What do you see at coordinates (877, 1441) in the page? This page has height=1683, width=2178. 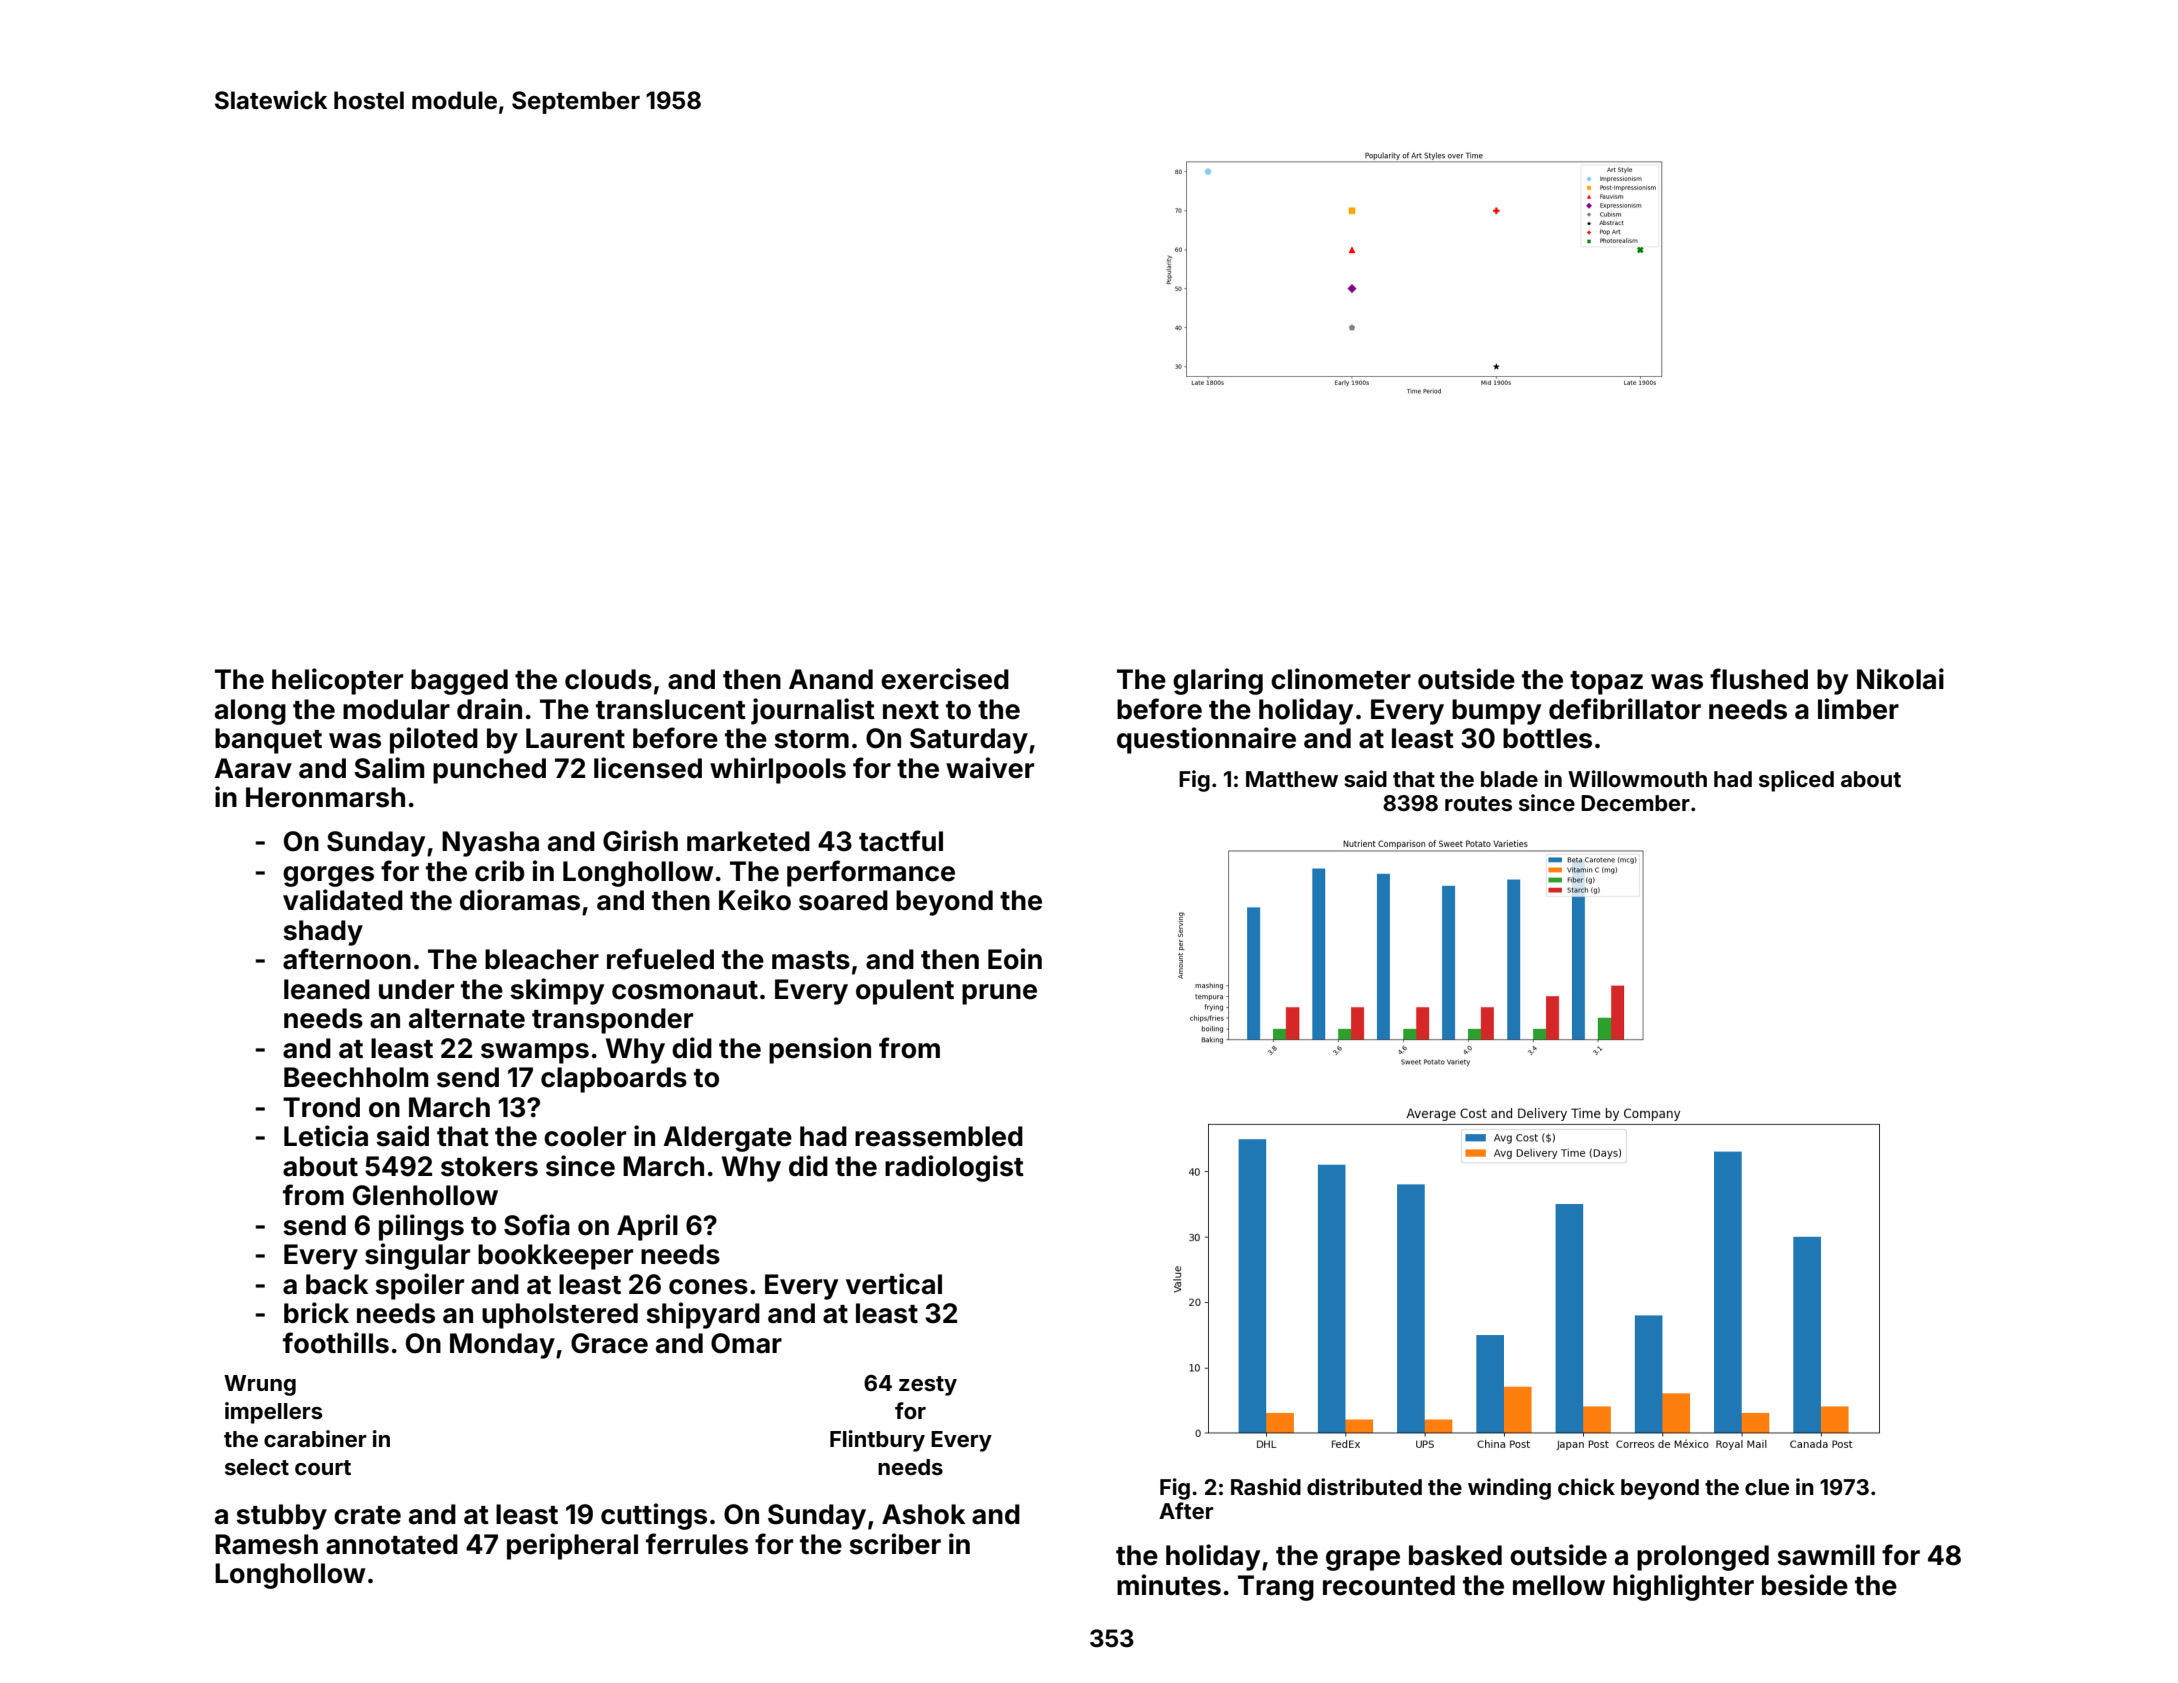 I see `Flintbury` at bounding box center [877, 1441].
